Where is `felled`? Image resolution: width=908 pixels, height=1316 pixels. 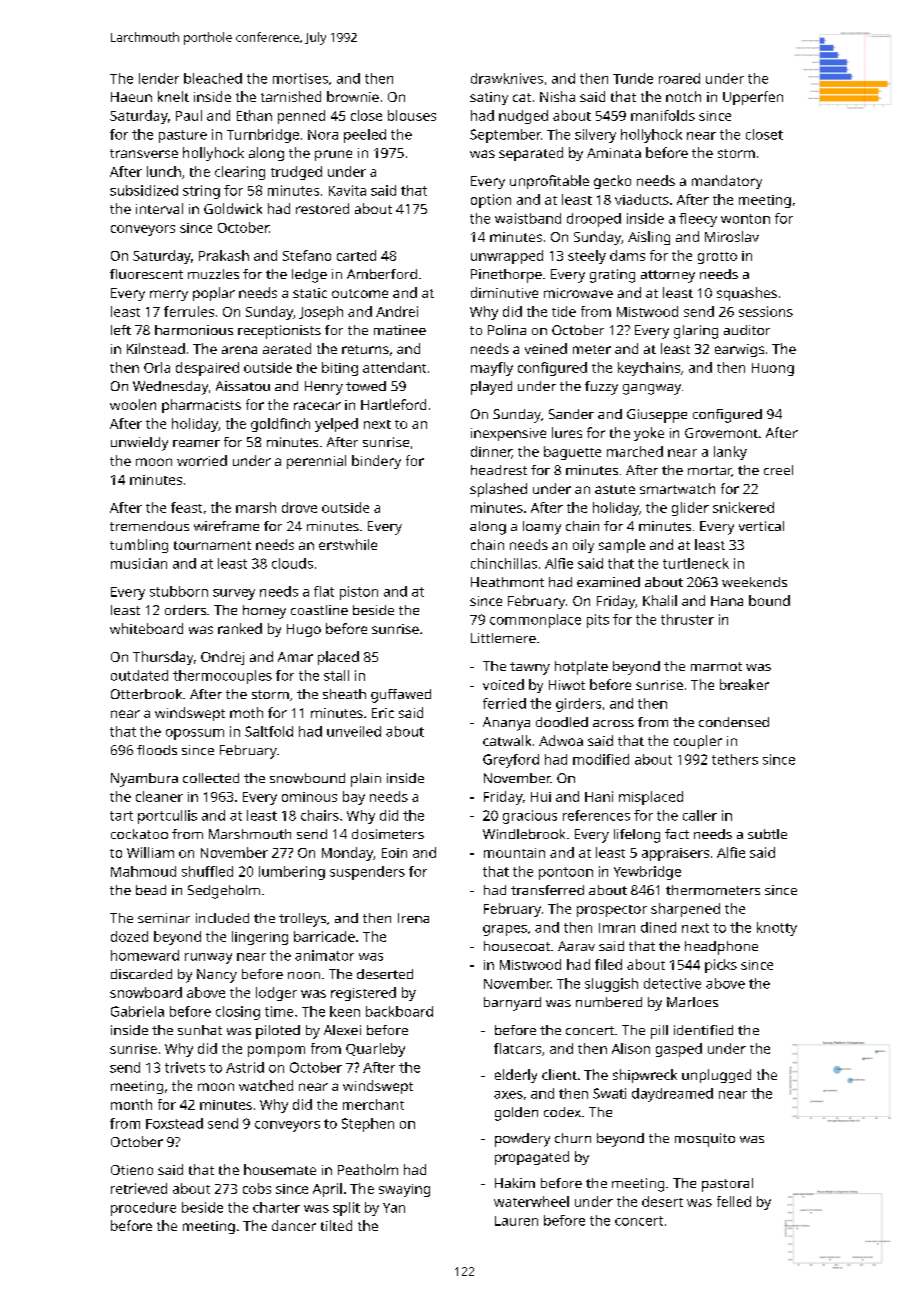 felled is located at coordinates (734, 1201).
